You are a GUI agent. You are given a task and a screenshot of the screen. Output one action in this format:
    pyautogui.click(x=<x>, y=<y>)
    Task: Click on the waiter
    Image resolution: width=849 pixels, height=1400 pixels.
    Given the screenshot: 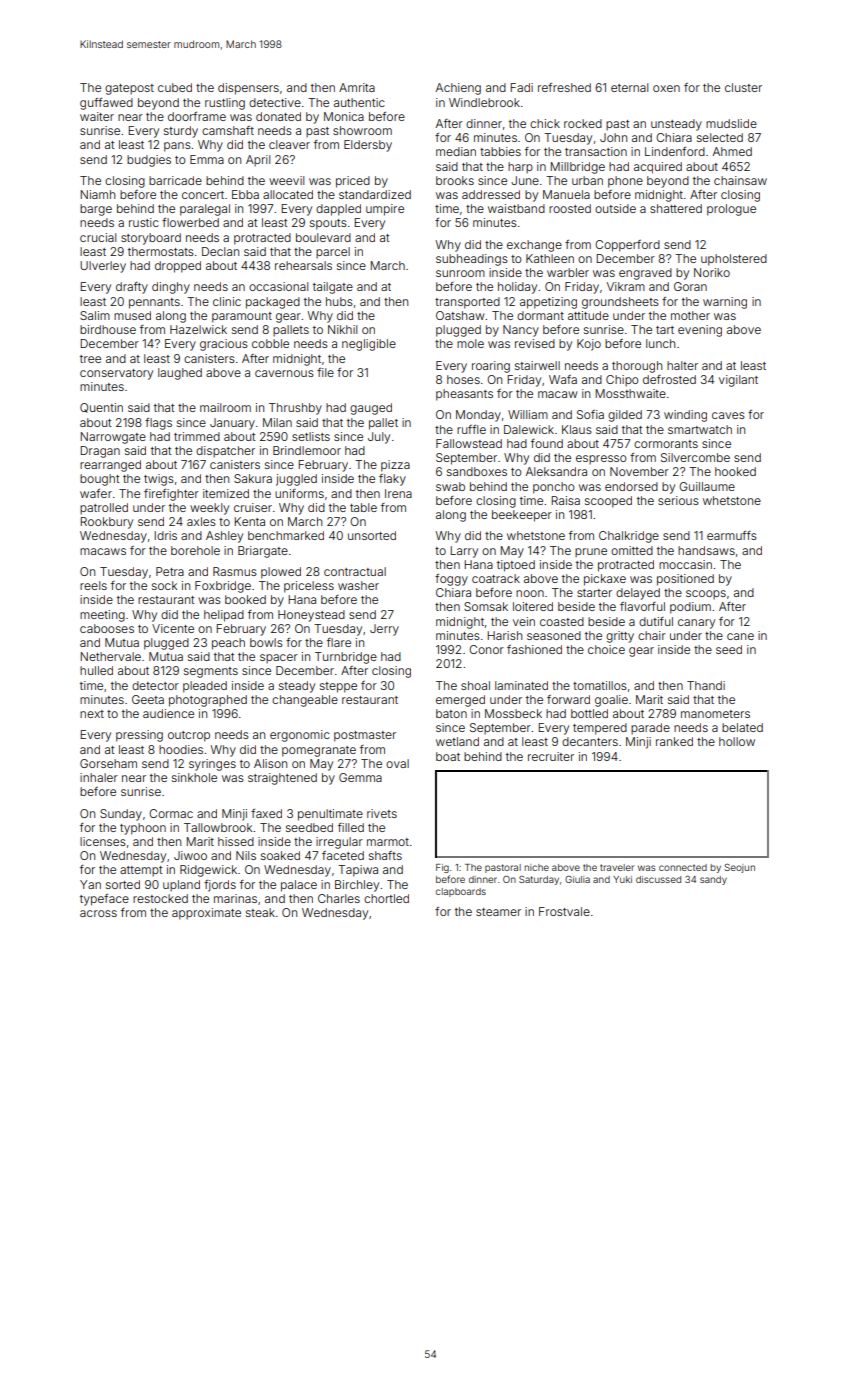 What is the action you would take?
    pyautogui.click(x=97, y=116)
